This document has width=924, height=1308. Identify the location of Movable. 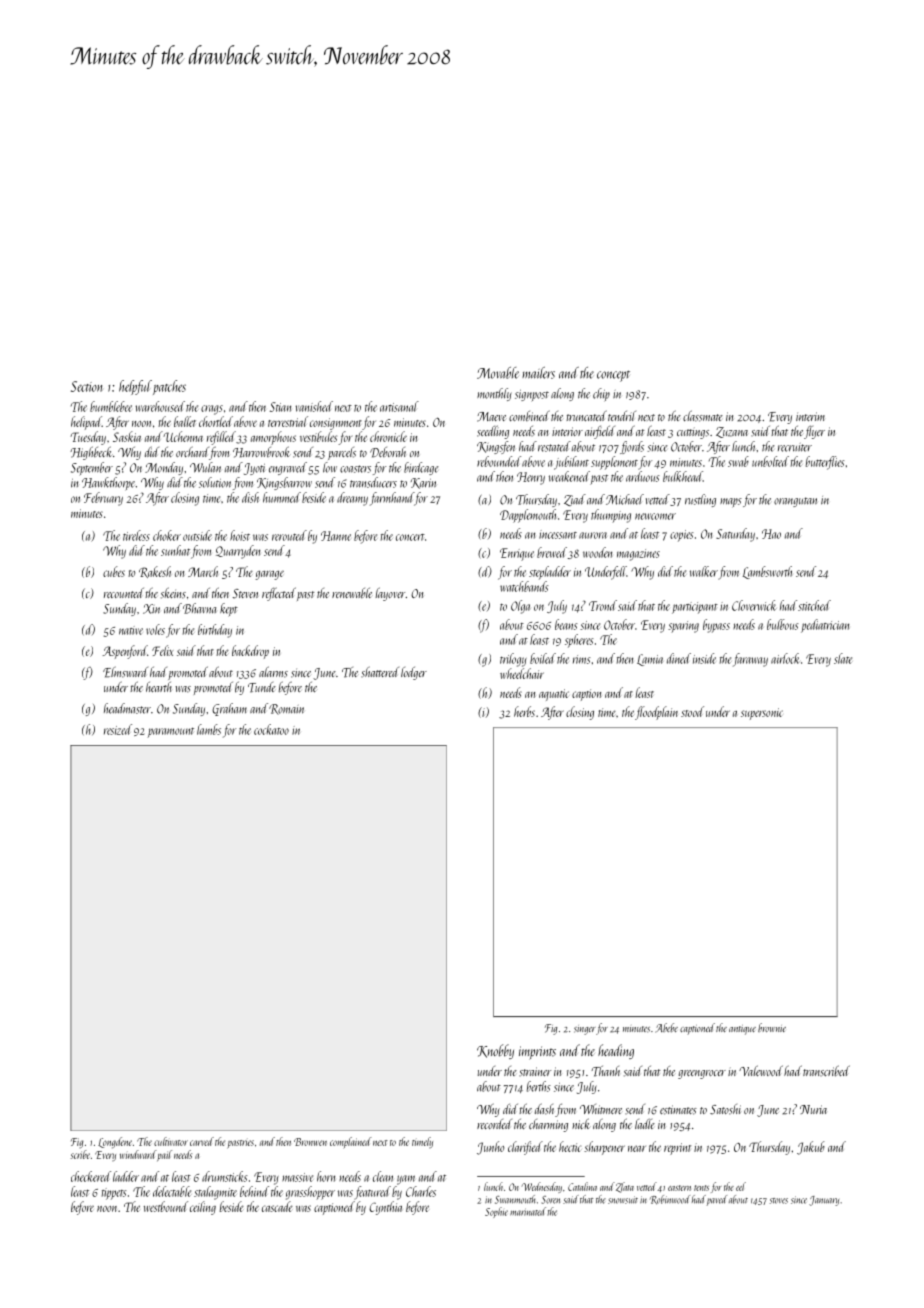
(498, 373).
